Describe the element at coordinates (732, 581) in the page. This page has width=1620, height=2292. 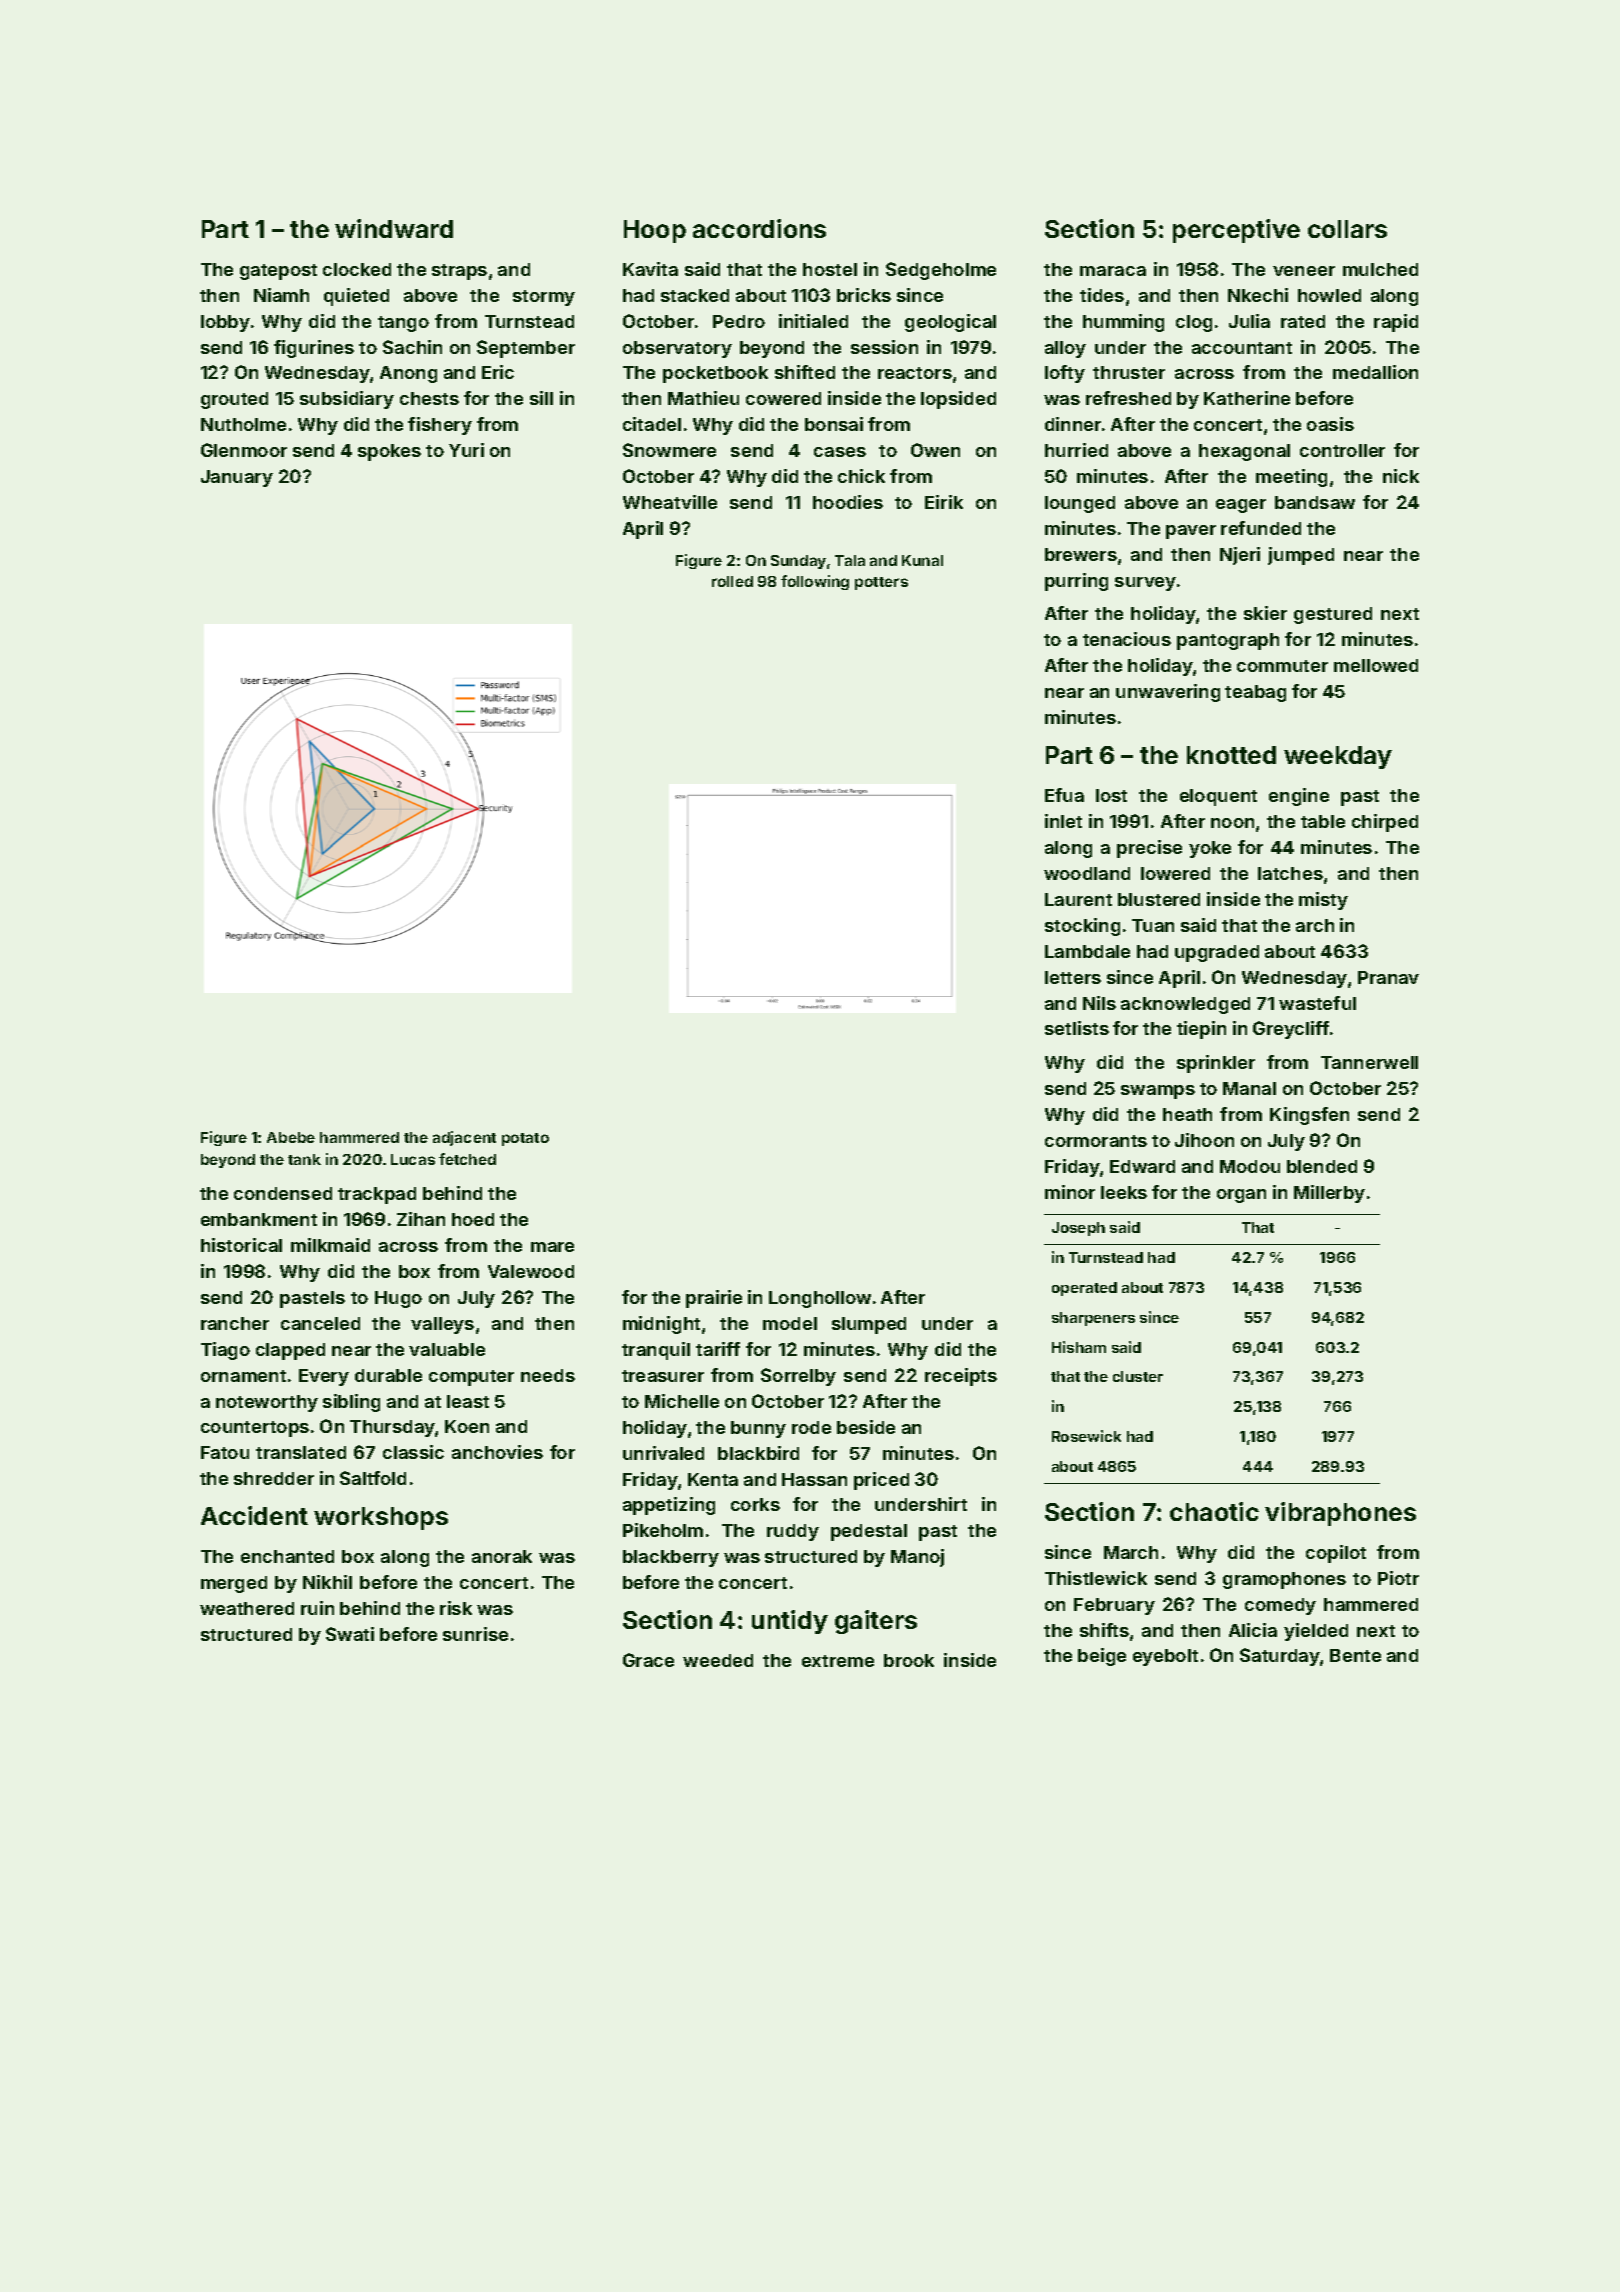
I see `rolled` at that location.
